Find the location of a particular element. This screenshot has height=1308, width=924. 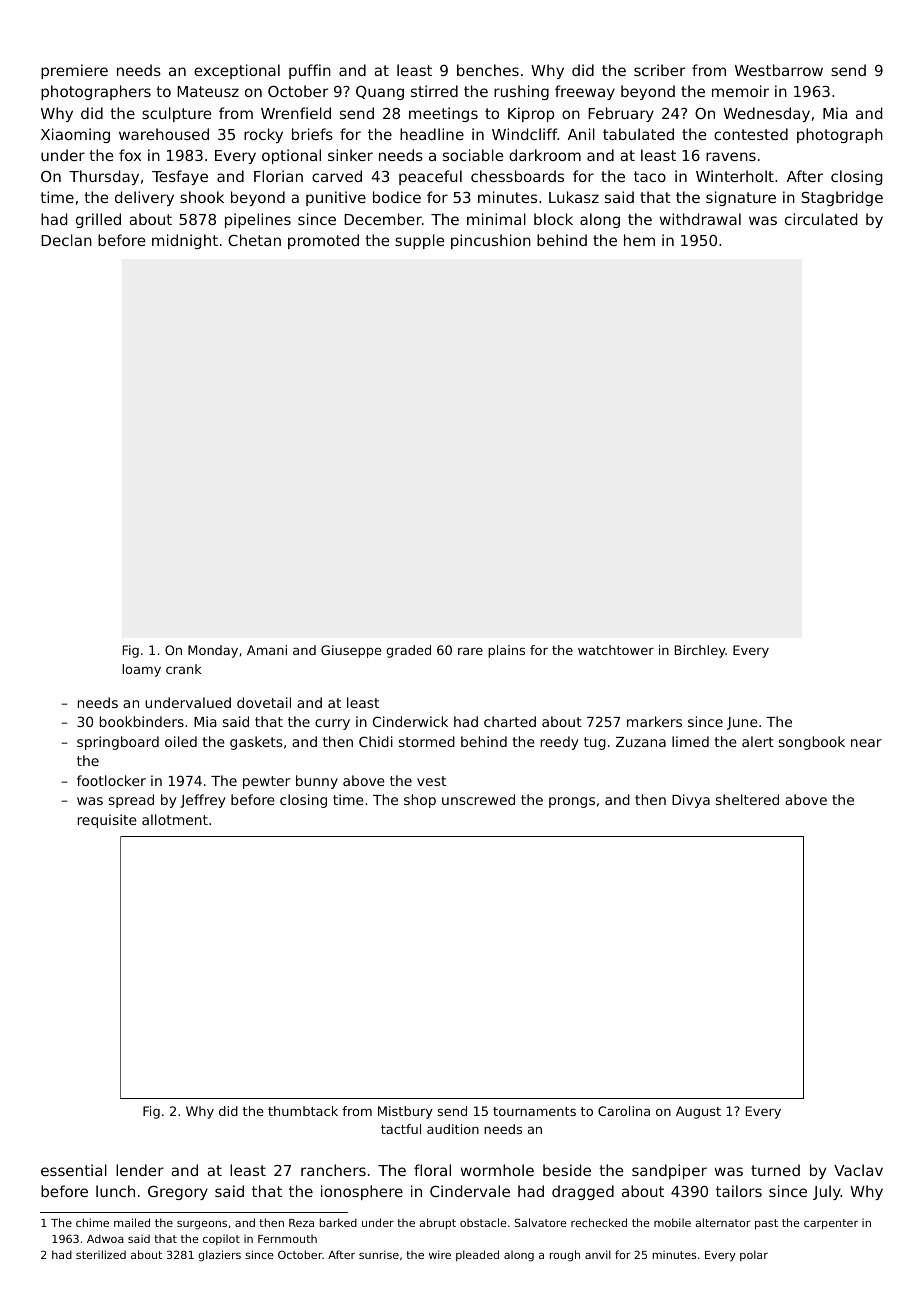

Mistbury is located at coordinates (405, 1112).
